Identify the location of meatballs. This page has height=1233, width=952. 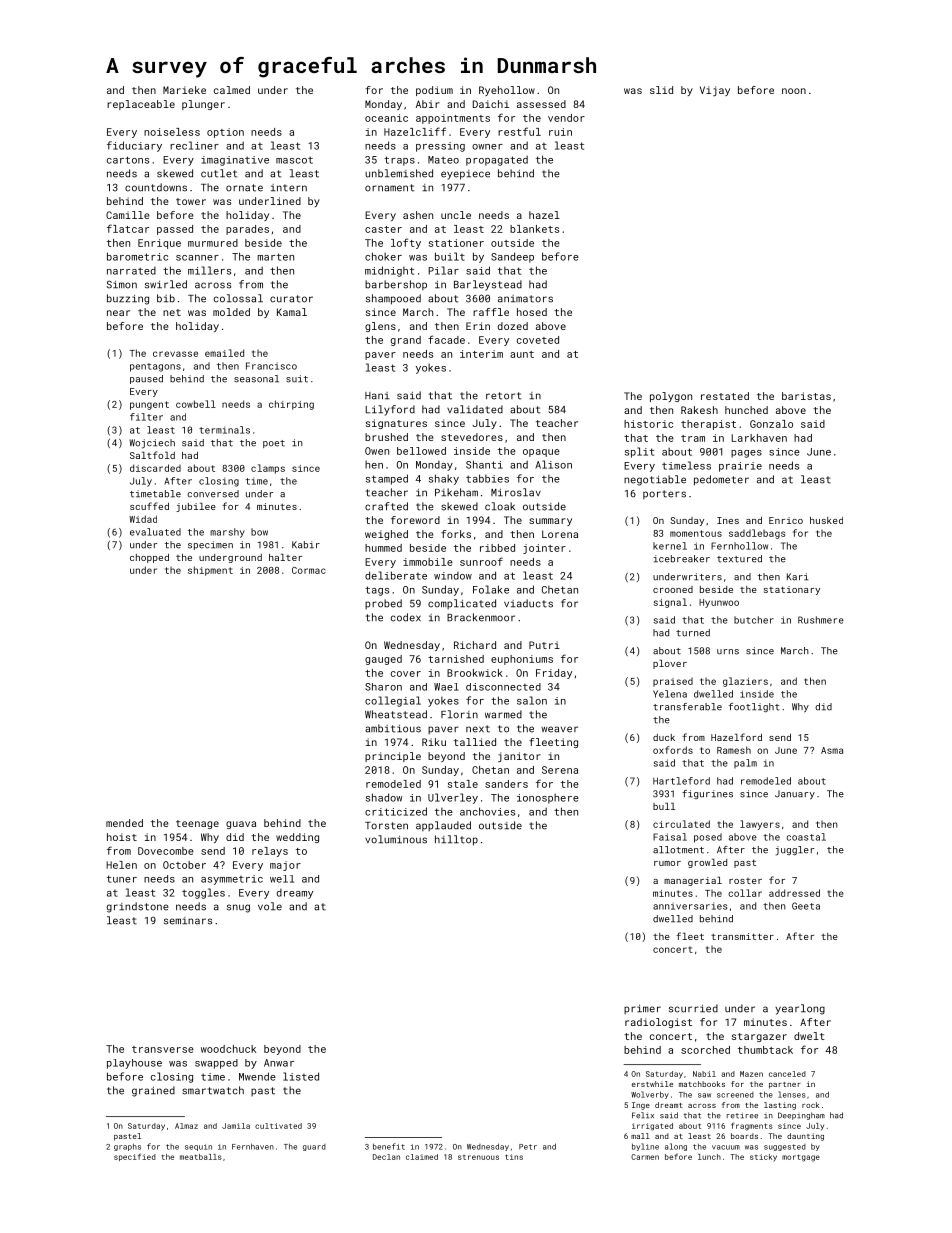
(201, 1157).
